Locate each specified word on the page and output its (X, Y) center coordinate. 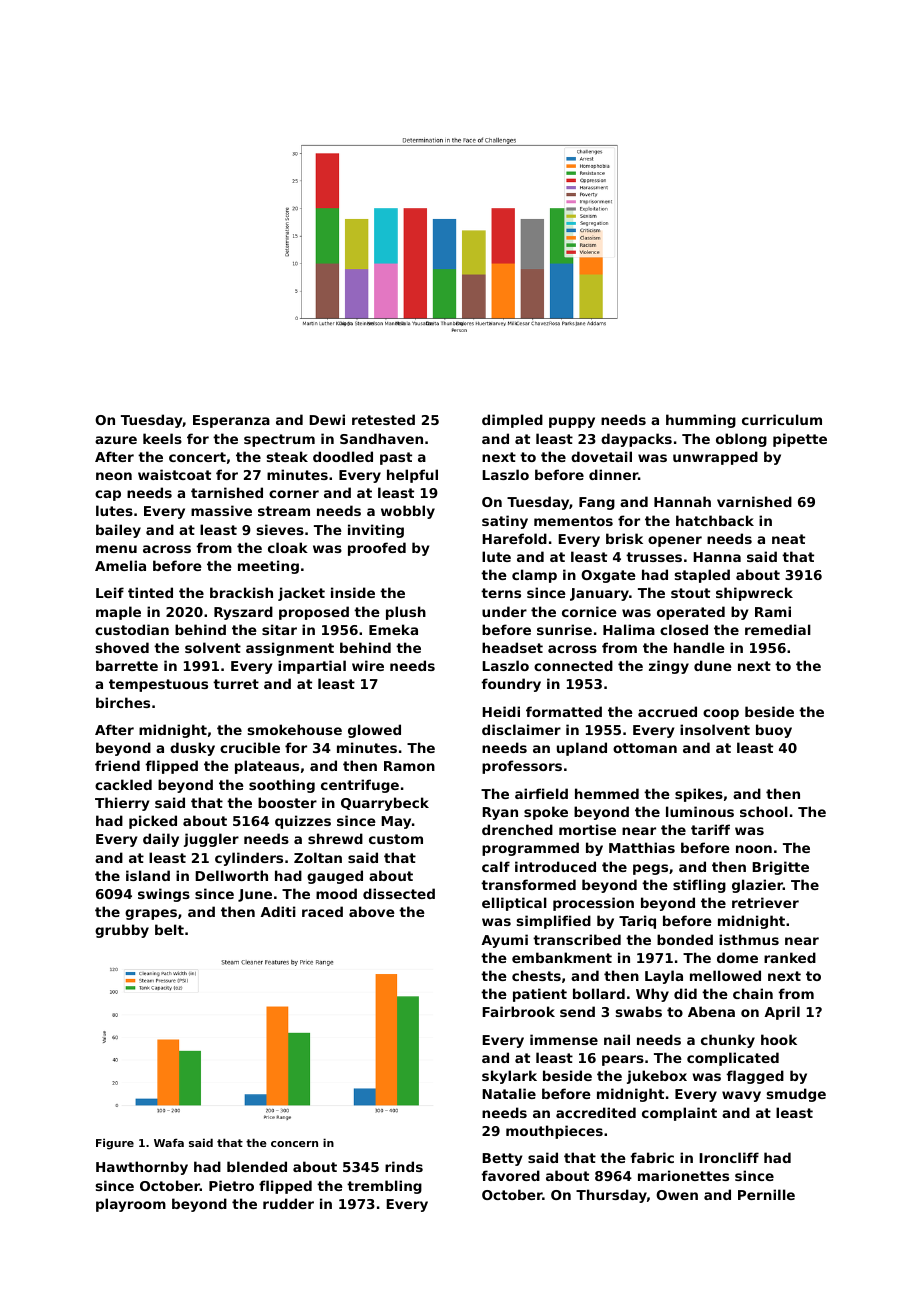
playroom (131, 1205)
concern (294, 1144)
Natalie (509, 1093)
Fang (597, 503)
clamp (534, 576)
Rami (773, 611)
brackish (241, 592)
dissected (399, 893)
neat (788, 539)
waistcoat (174, 474)
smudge (796, 1095)
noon (754, 849)
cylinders (249, 859)
